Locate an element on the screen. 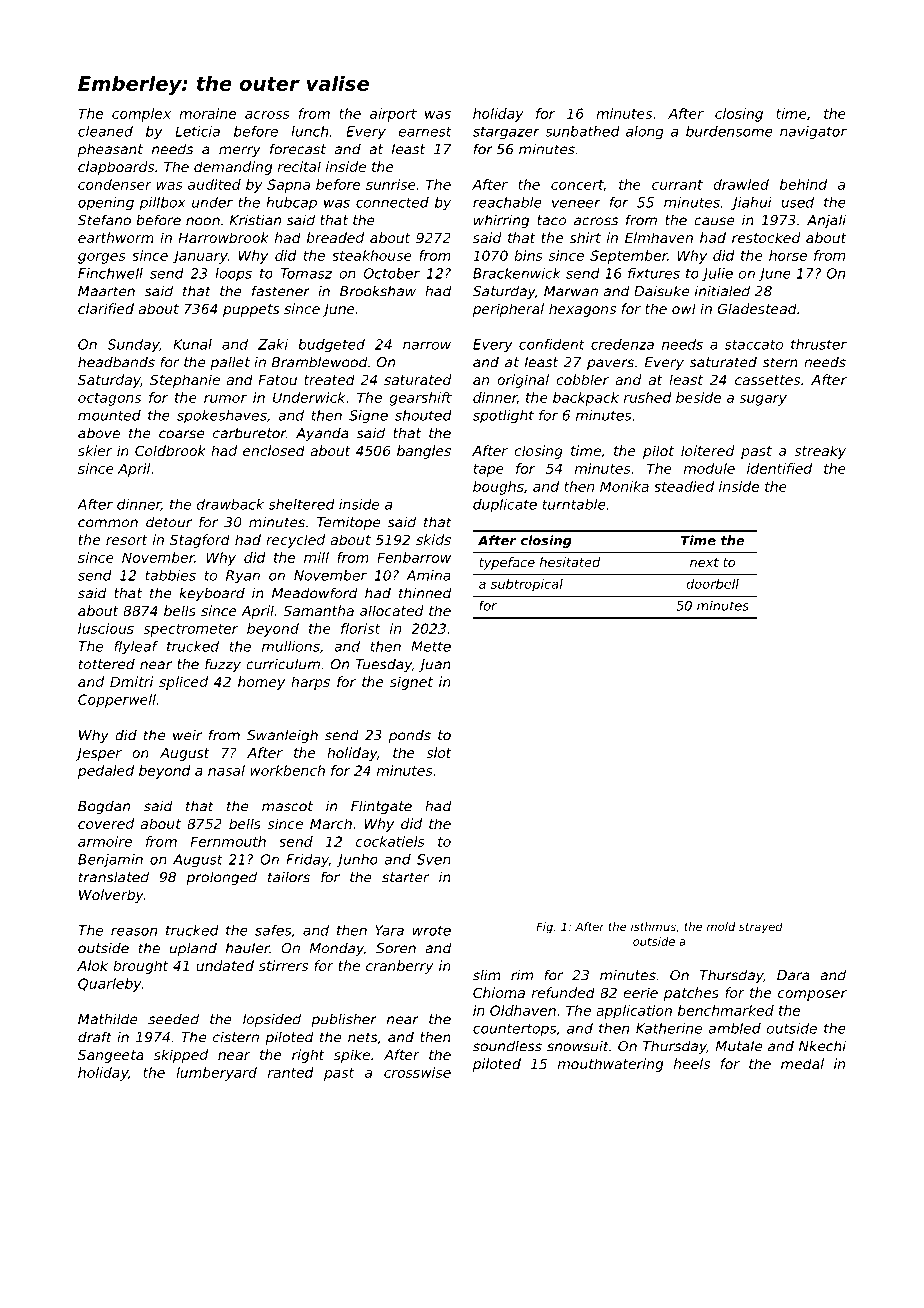  subtropical is located at coordinates (527, 585).
